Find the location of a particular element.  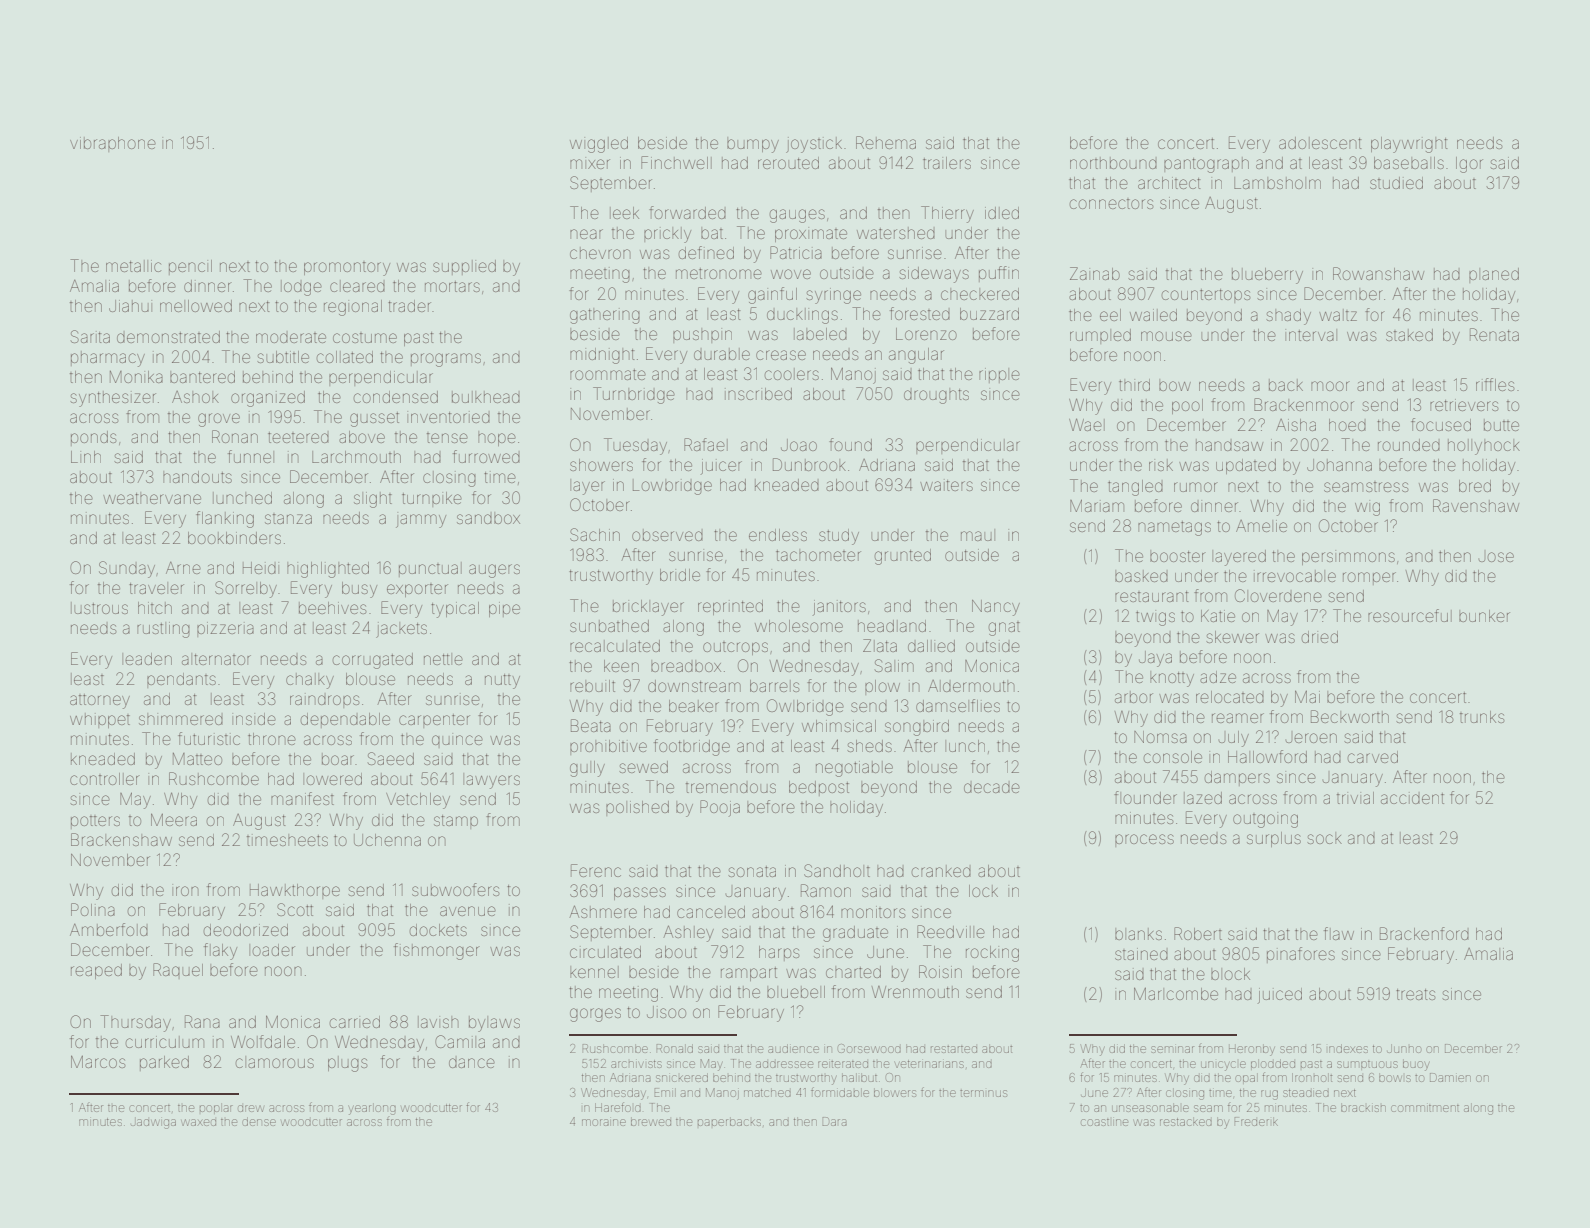

rounded is located at coordinates (1409, 445).
